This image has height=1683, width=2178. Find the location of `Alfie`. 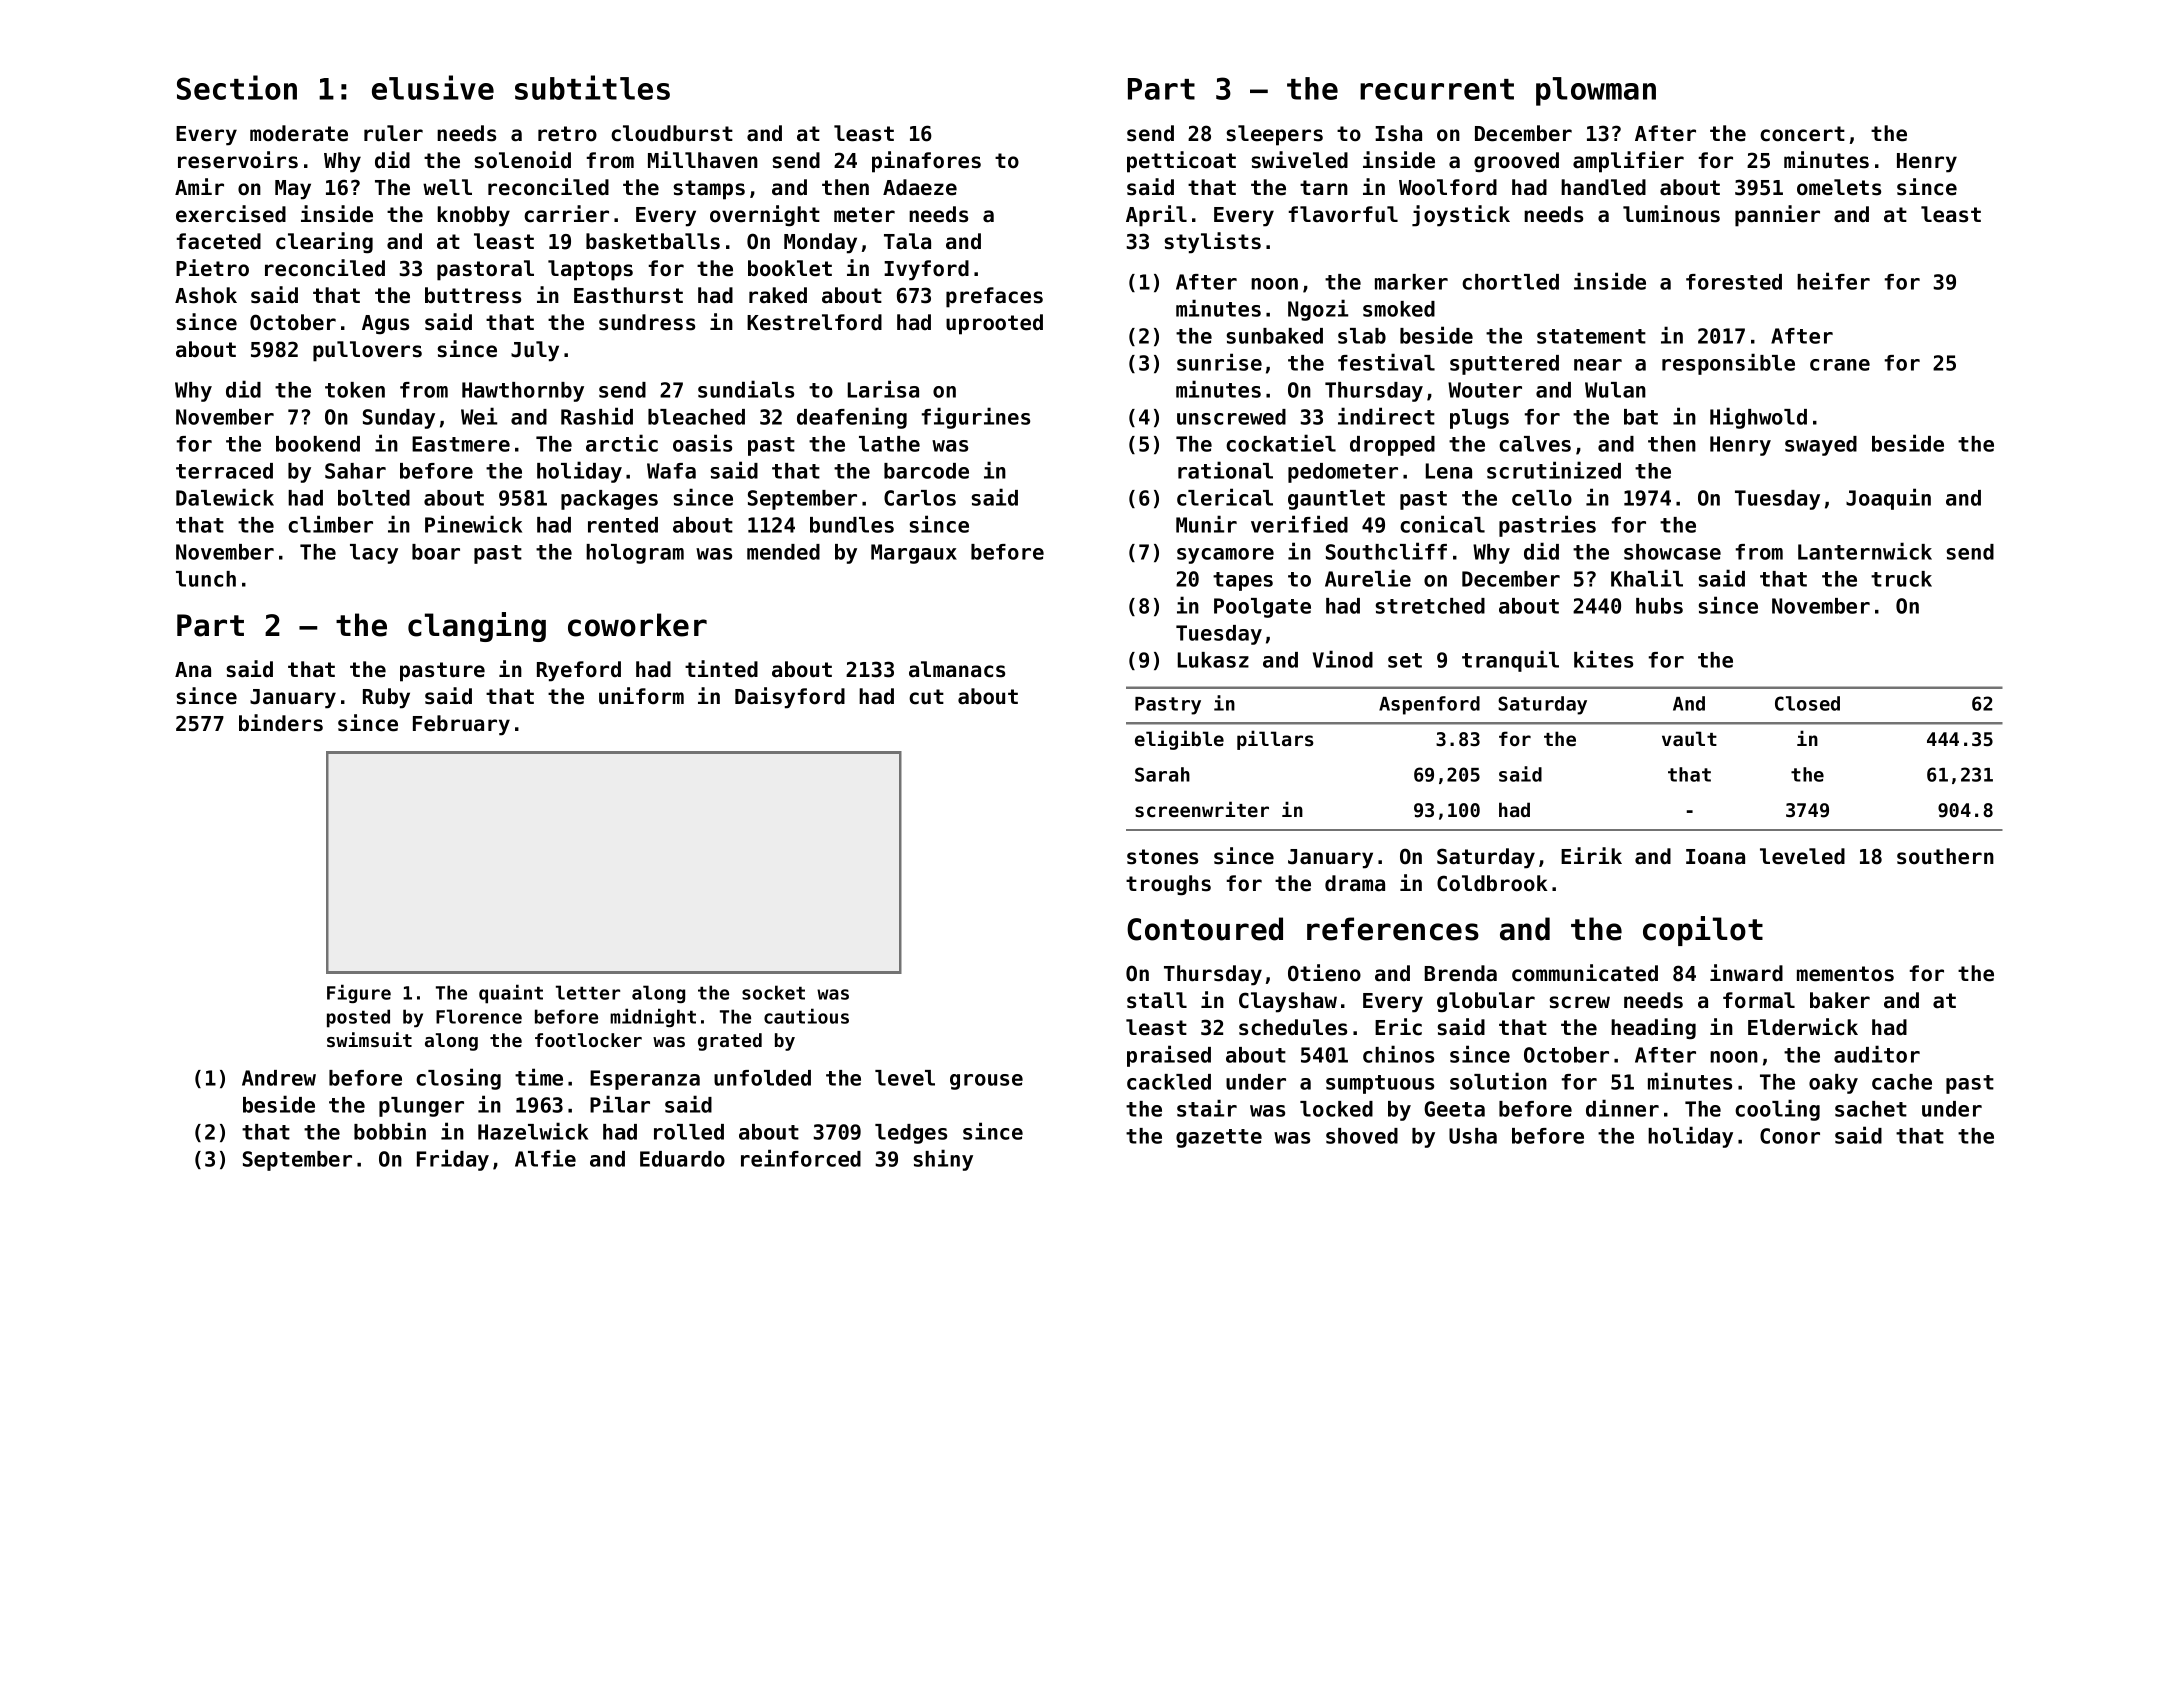

Alfie is located at coordinates (545, 1158).
